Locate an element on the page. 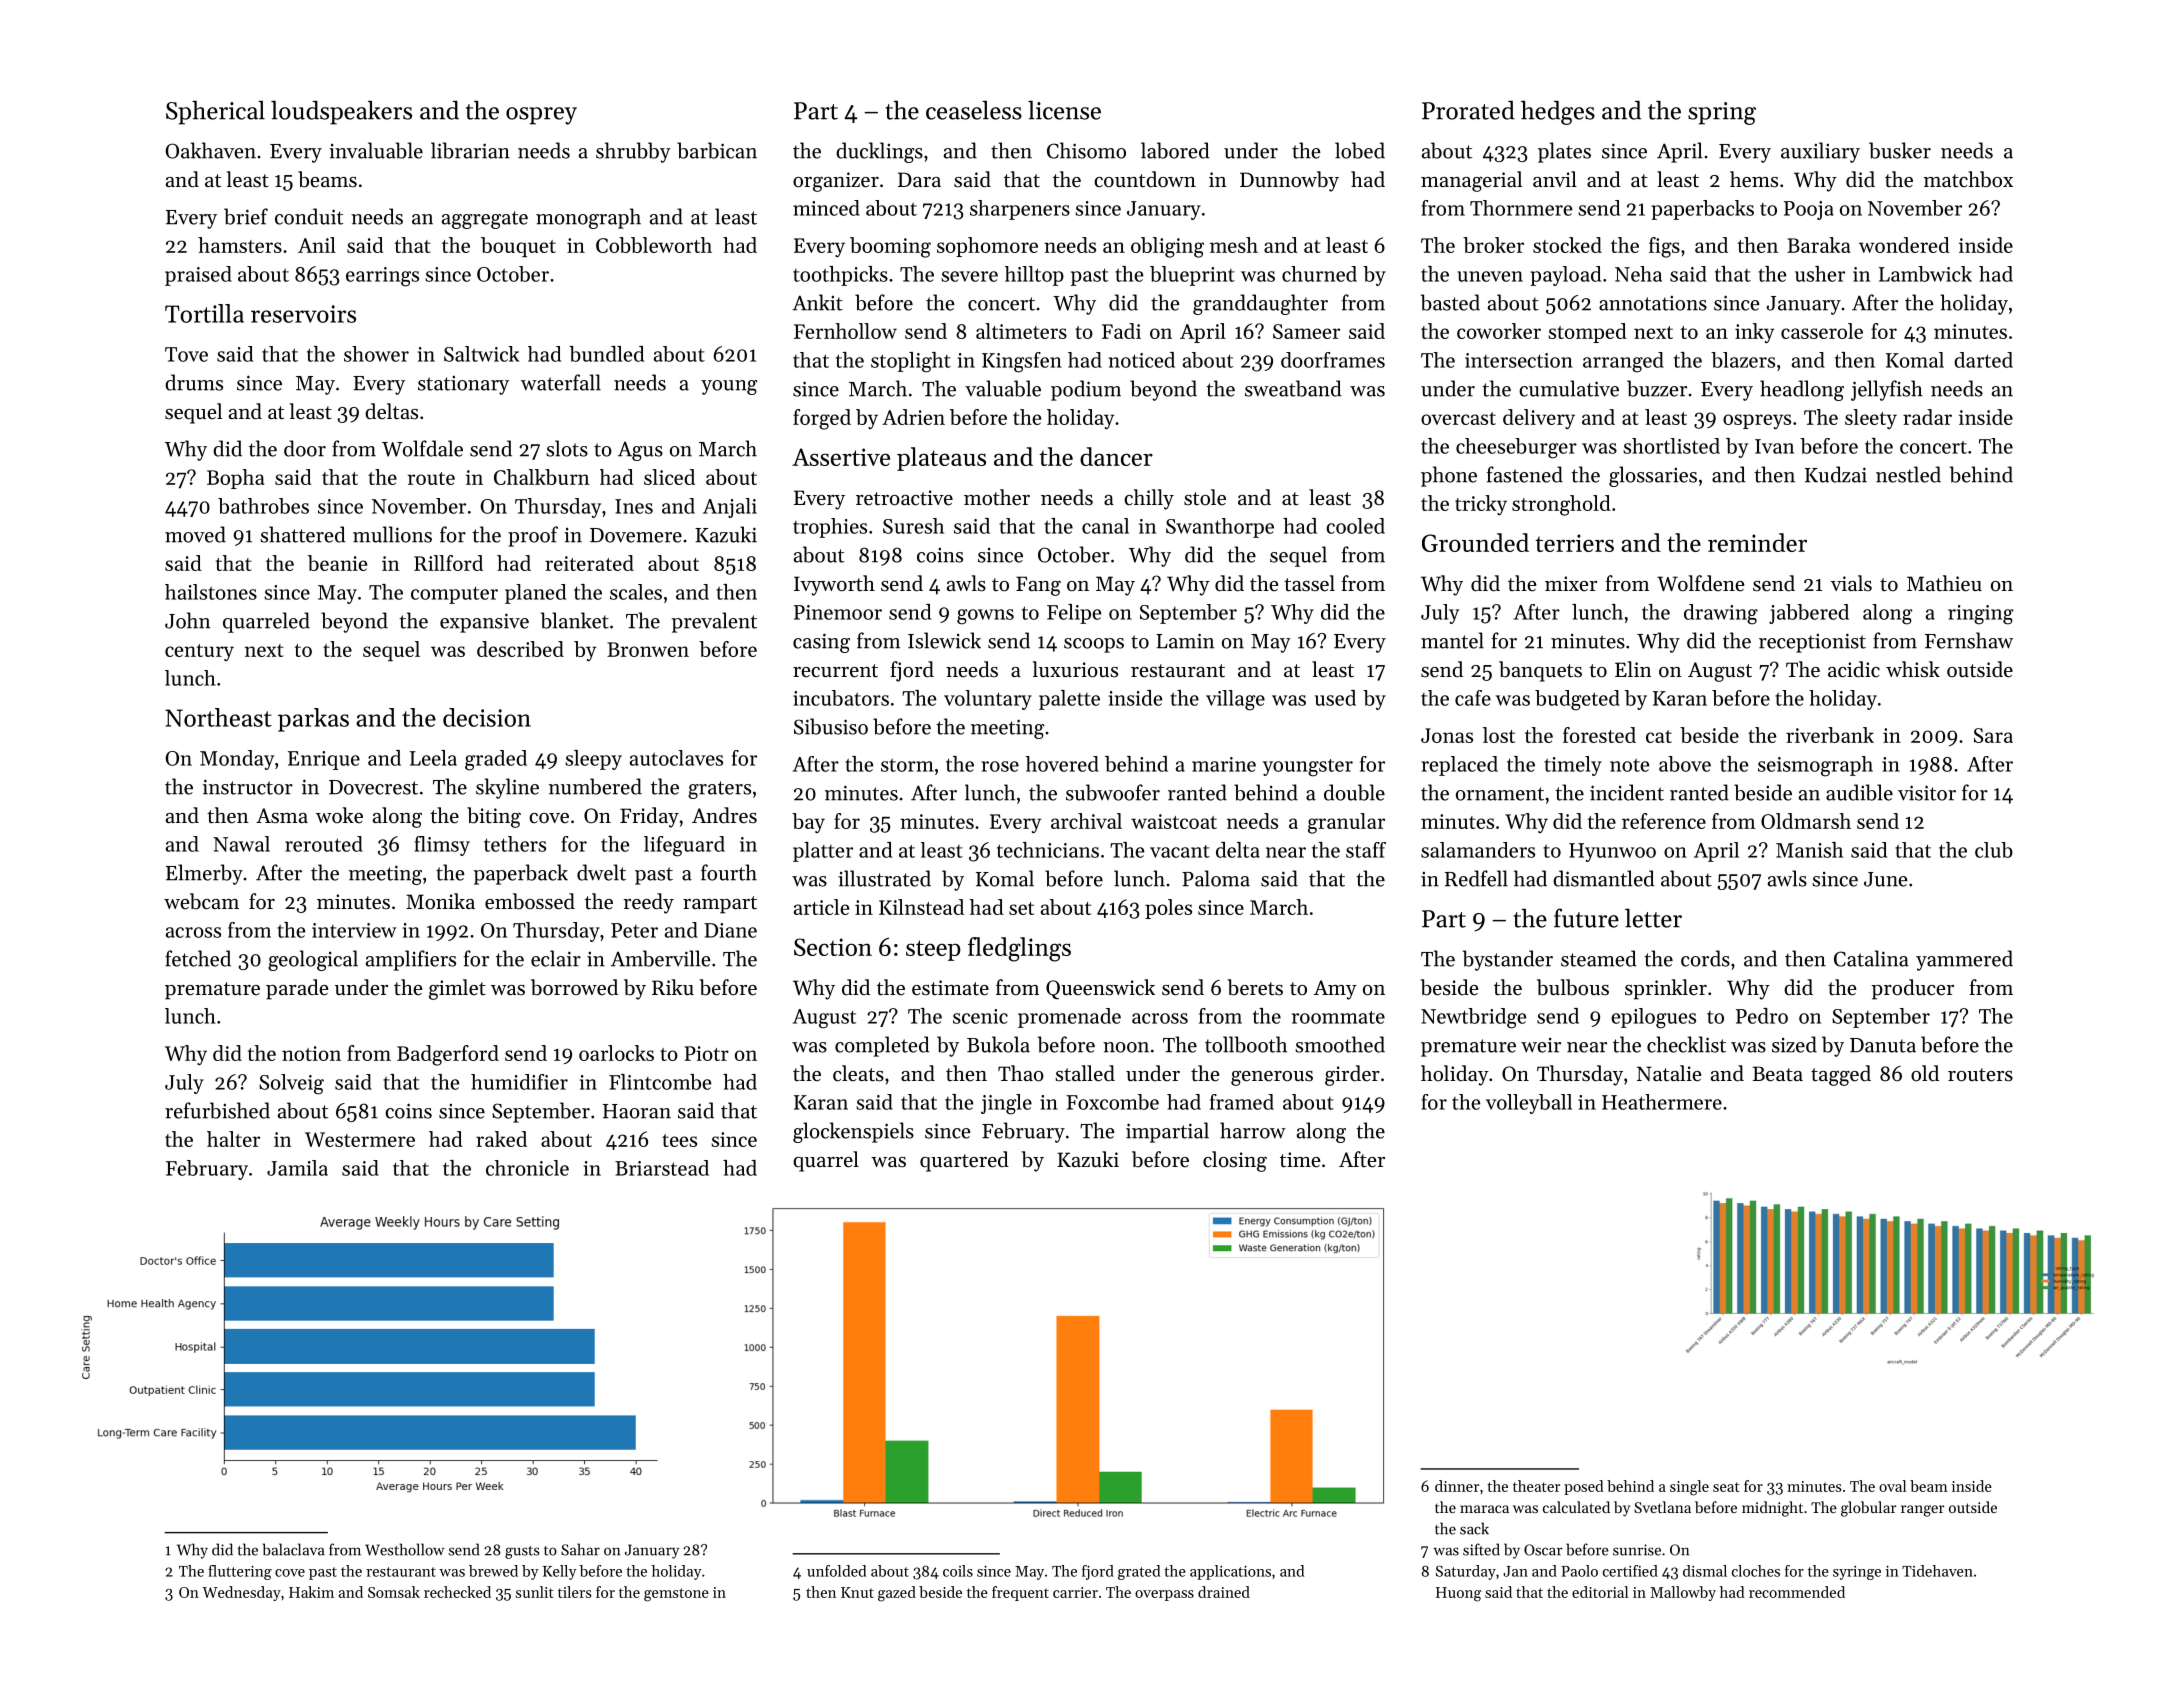 This page has width=2178, height=1683. Knut is located at coordinates (857, 1592).
